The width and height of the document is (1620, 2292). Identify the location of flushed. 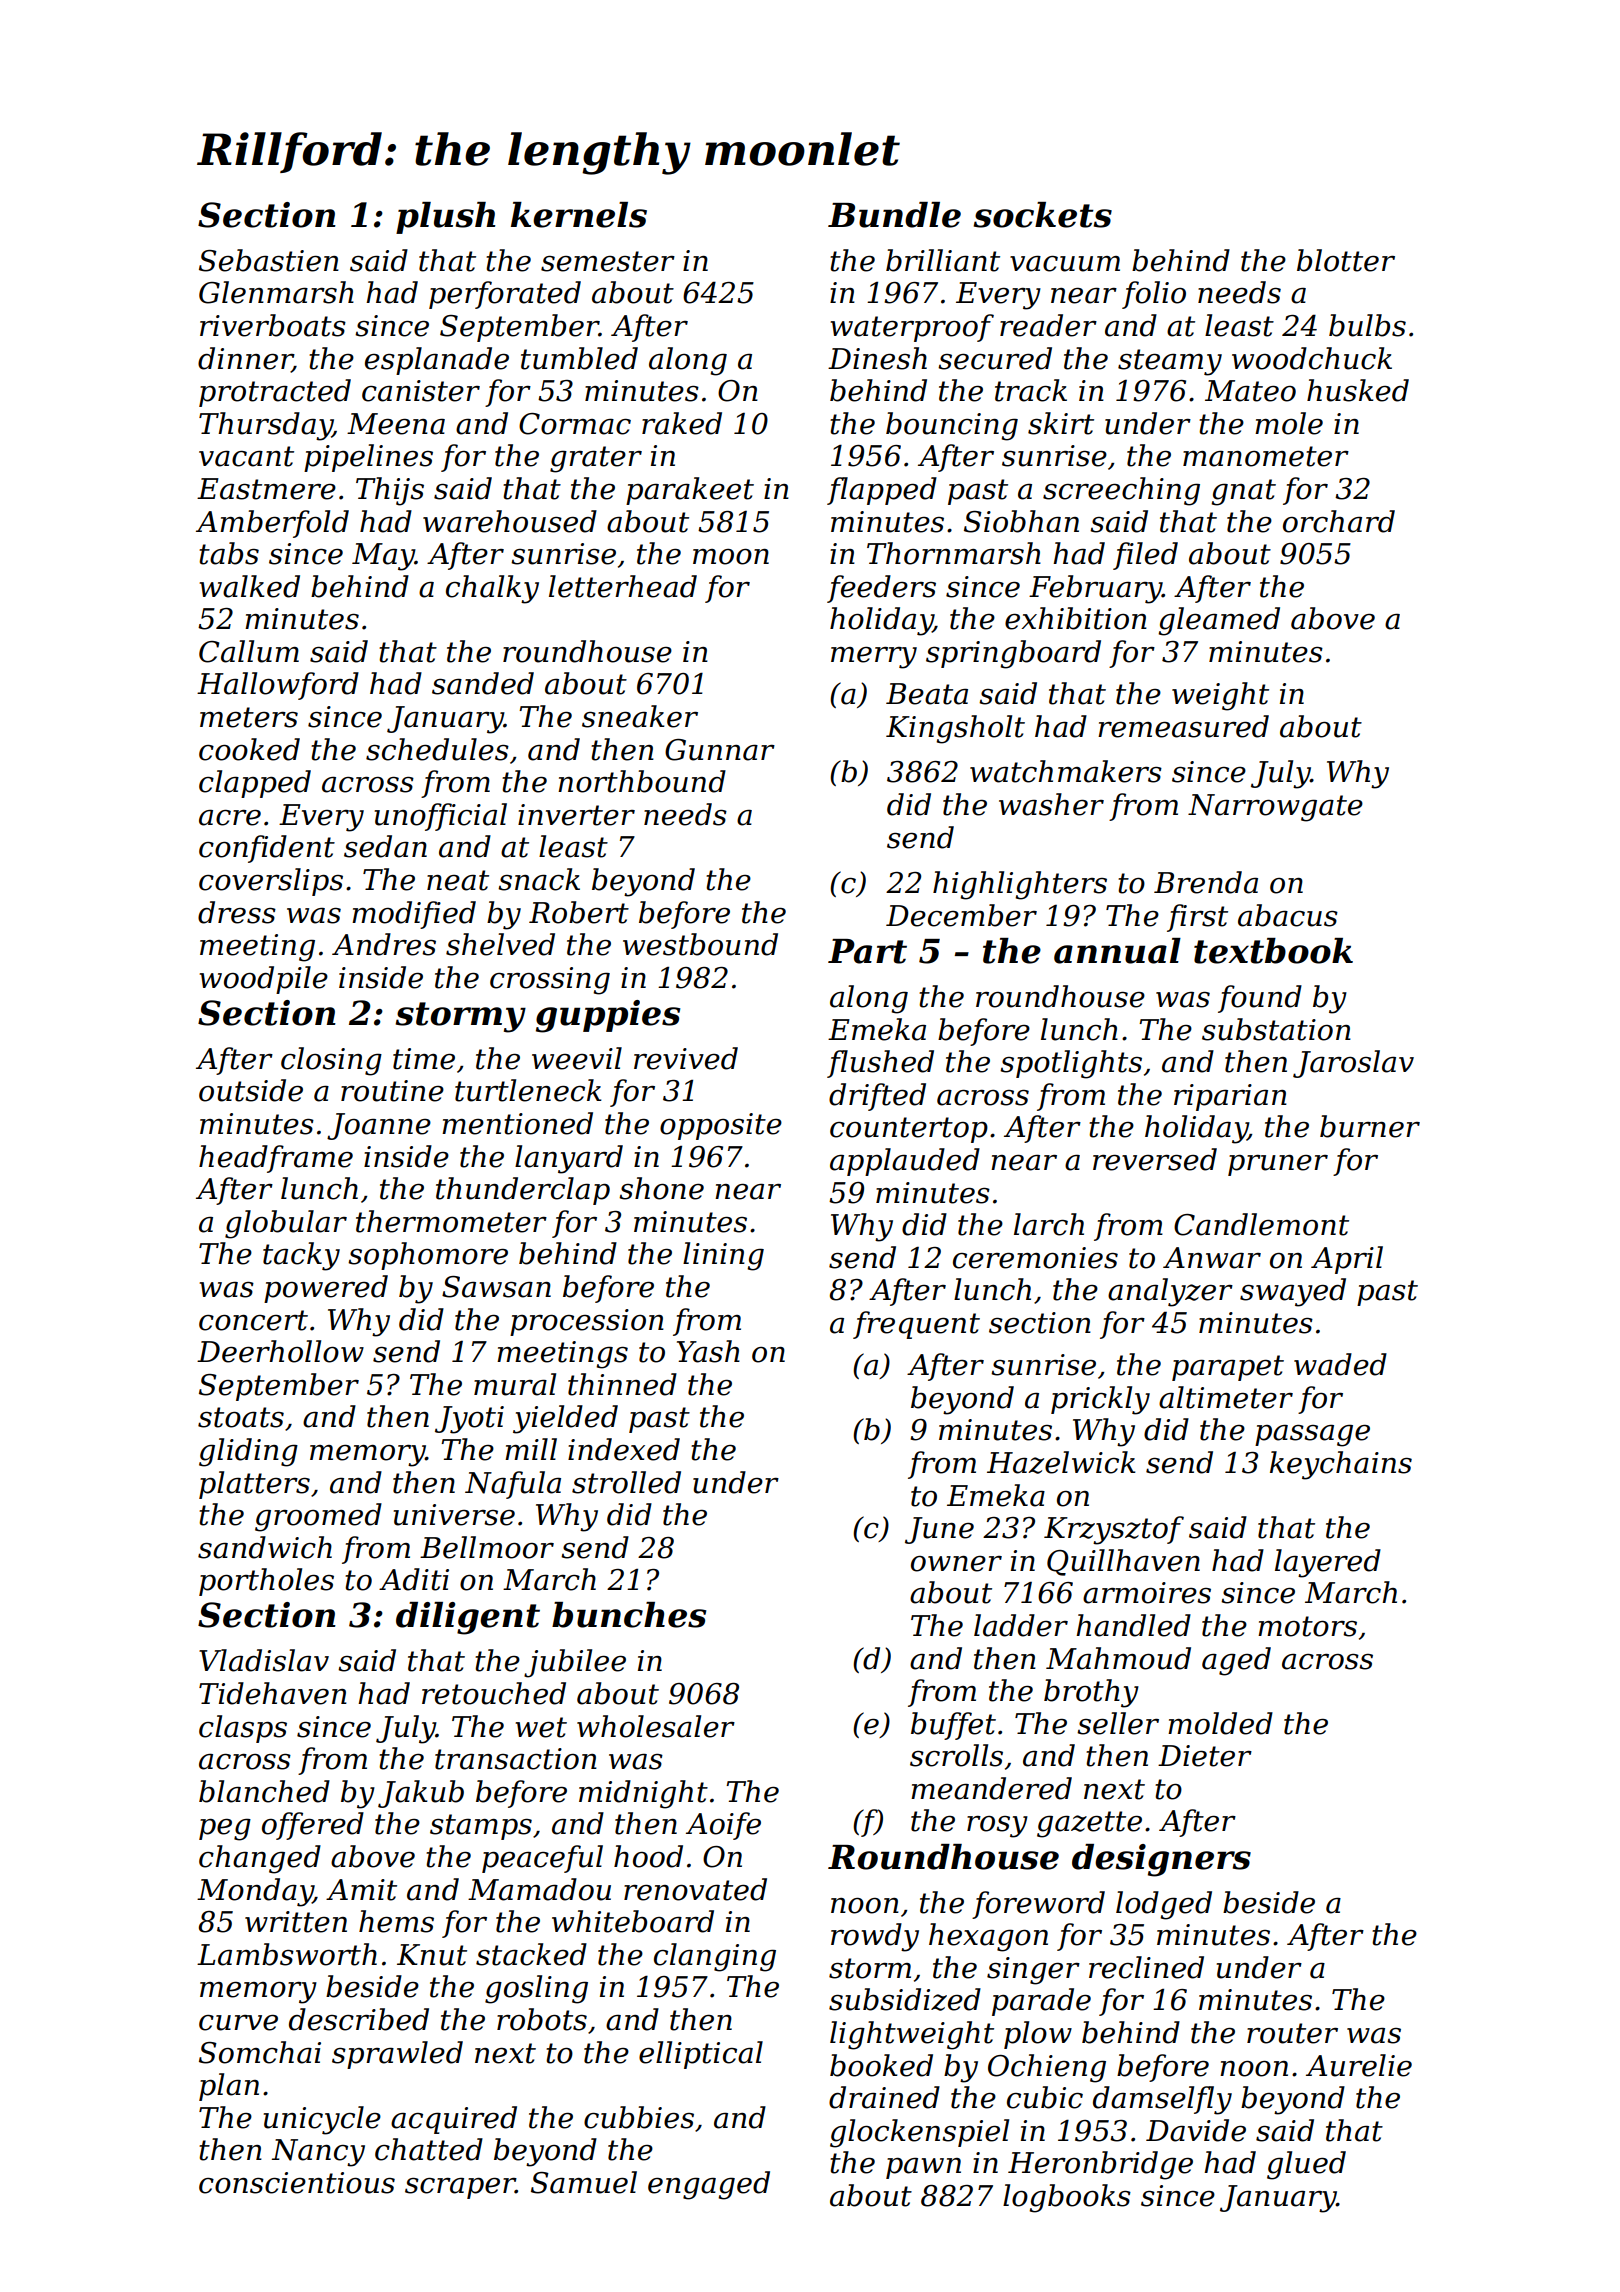
(880, 1064).
